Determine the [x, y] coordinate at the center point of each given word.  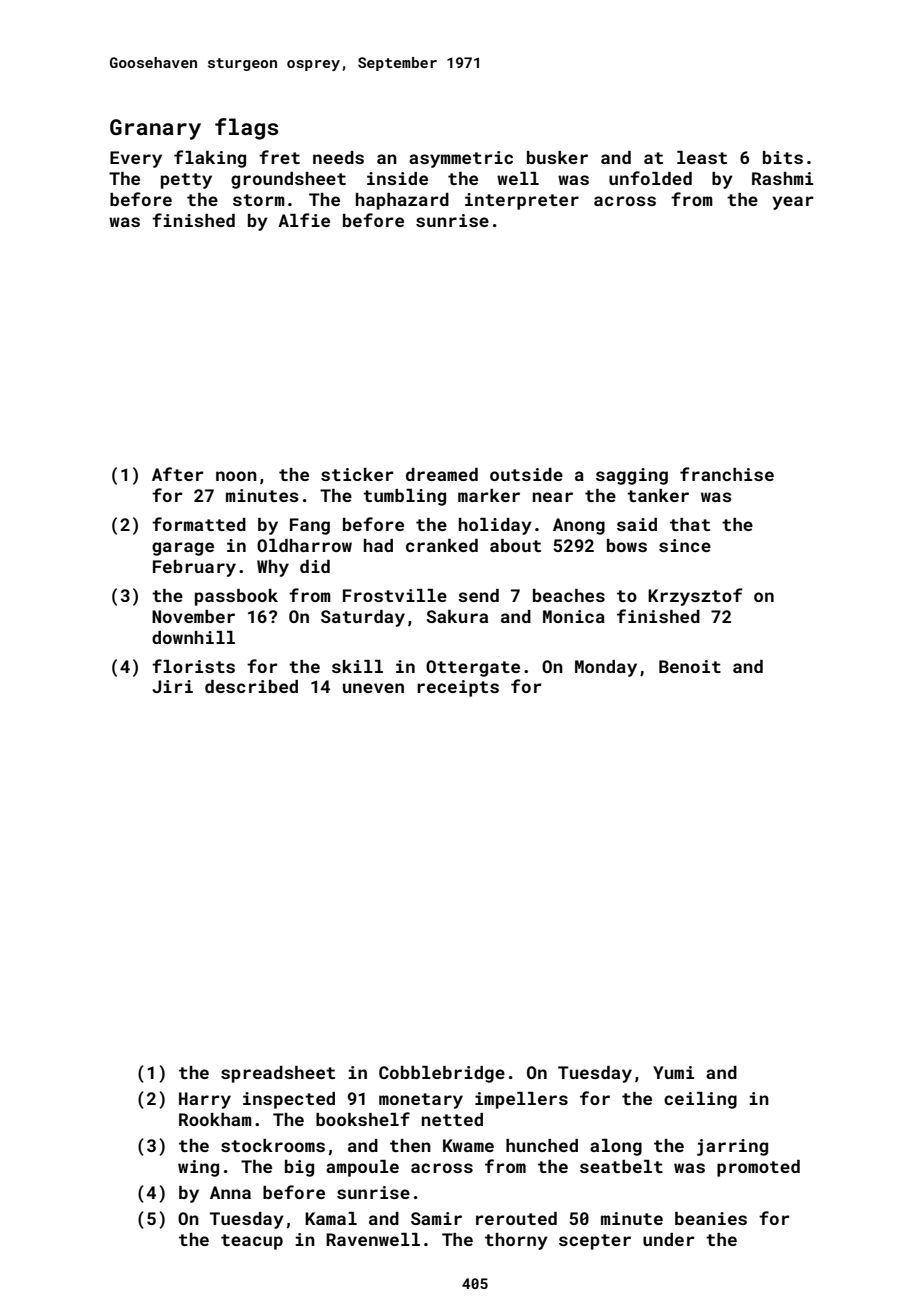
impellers [521, 1100]
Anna [230, 1192]
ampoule [362, 1168]
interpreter [522, 201]
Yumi [673, 1072]
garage [183, 549]
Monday [606, 668]
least [702, 157]
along [616, 1147]
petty [186, 181]
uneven [373, 688]
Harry [205, 1100]
